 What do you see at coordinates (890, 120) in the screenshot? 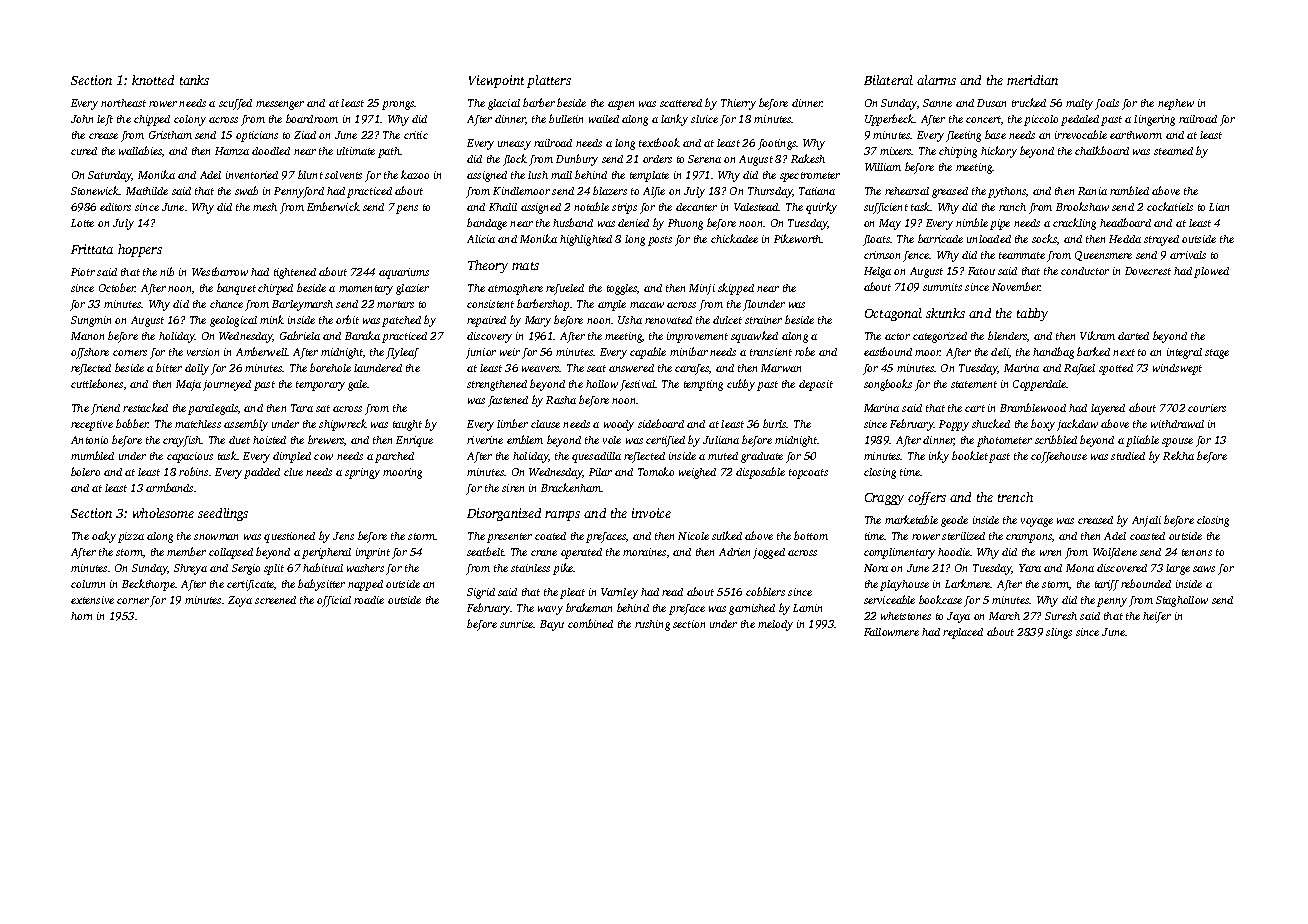
I see `Upperbeck` at bounding box center [890, 120].
